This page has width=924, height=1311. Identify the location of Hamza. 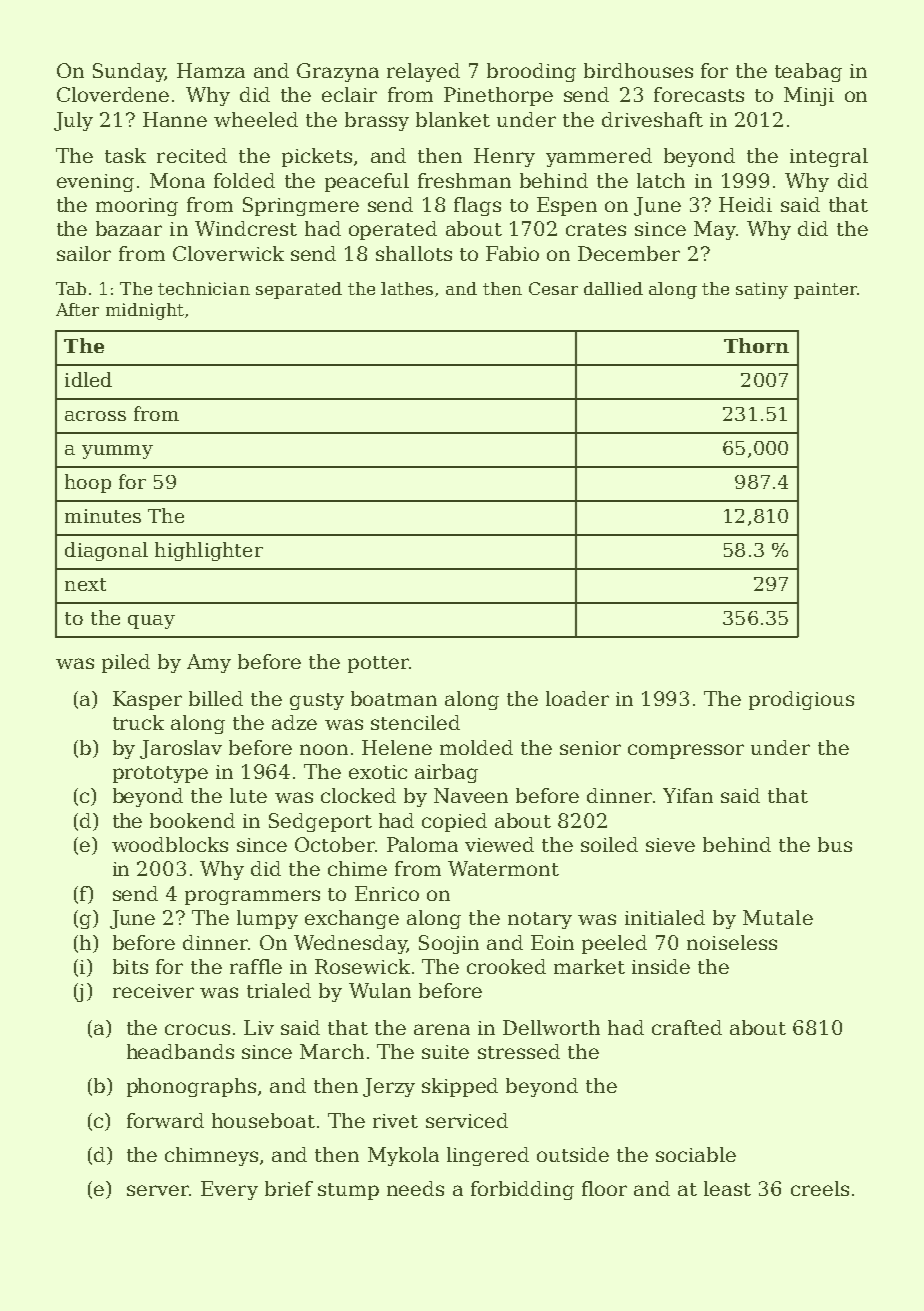
(211, 70).
